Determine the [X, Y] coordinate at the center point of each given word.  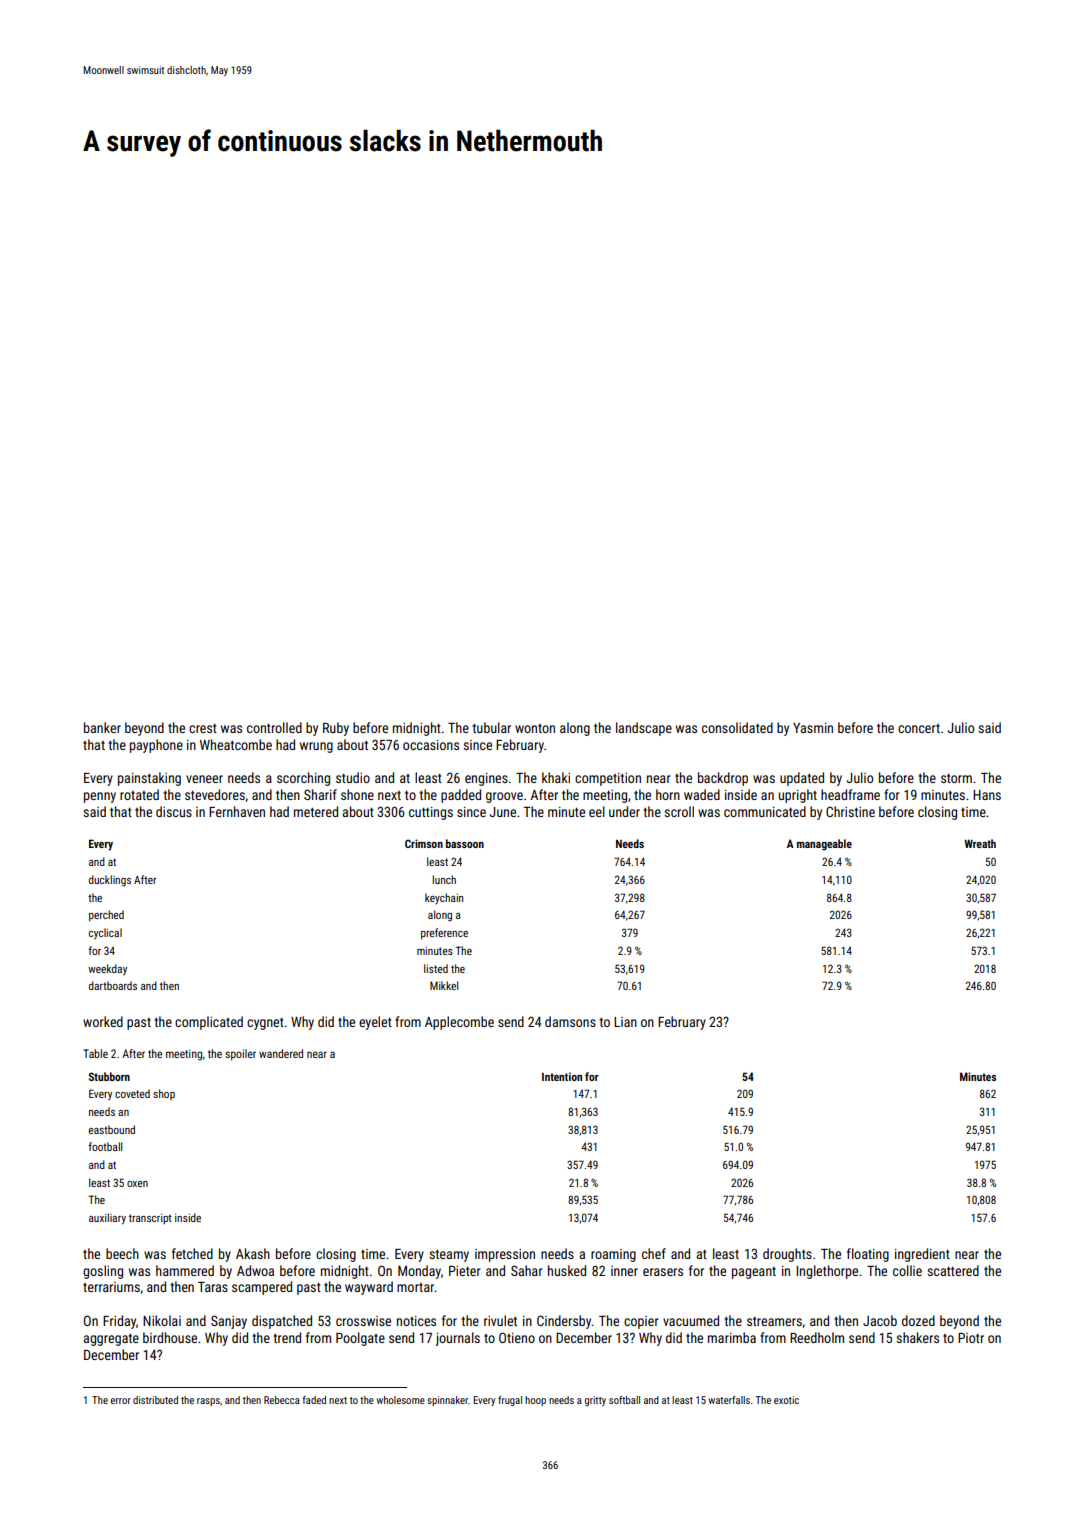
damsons [570, 1021]
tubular [491, 727]
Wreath [980, 843]
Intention [562, 1076]
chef [654, 1253]
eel [597, 811]
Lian [625, 1022]
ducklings [110, 881]
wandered [281, 1053]
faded [314, 1400]
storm [956, 778]
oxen [137, 1184]
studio [353, 777]
